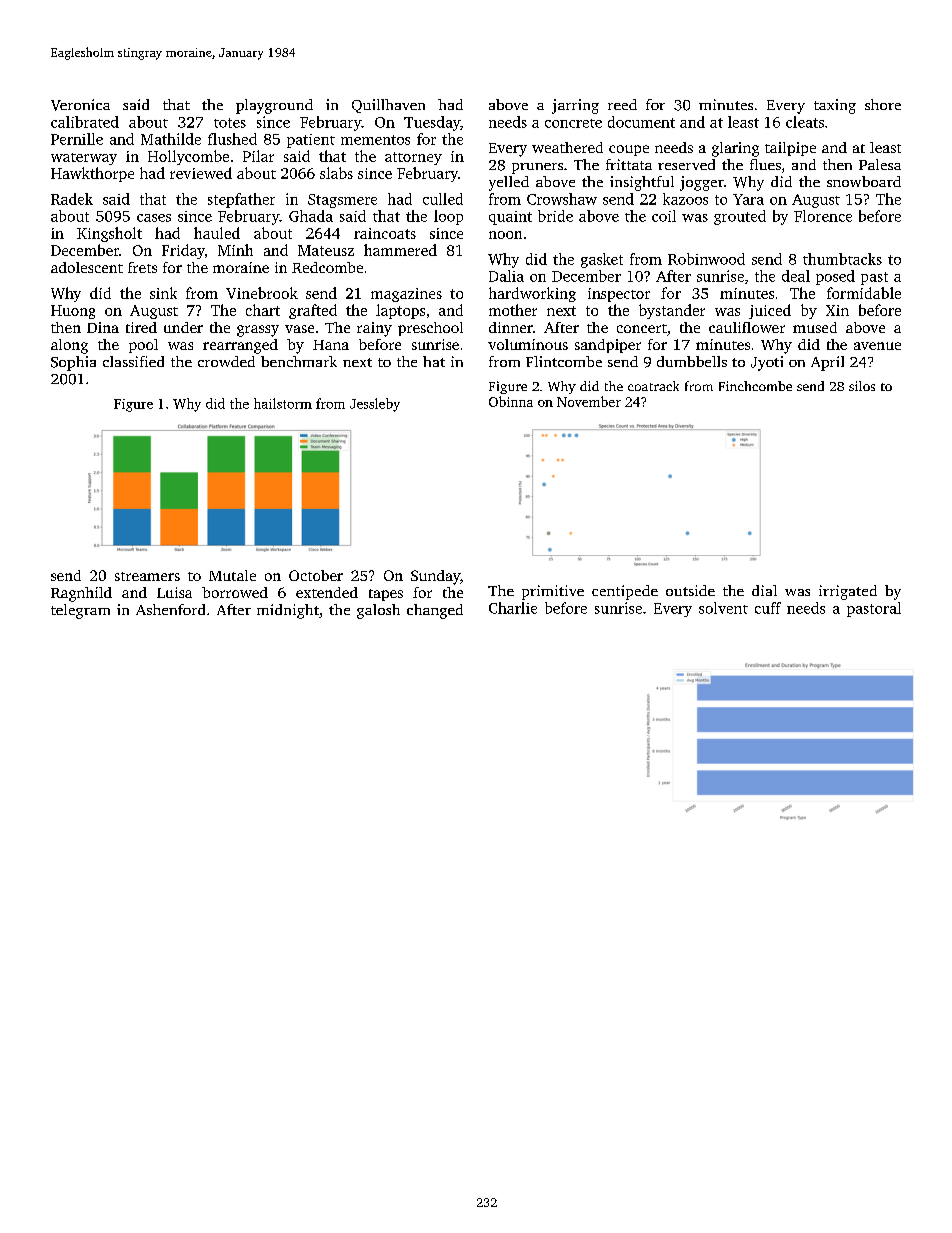 The height and width of the document is (1233, 952). Describe the element at coordinates (862, 386) in the document. I see `silos` at that location.
